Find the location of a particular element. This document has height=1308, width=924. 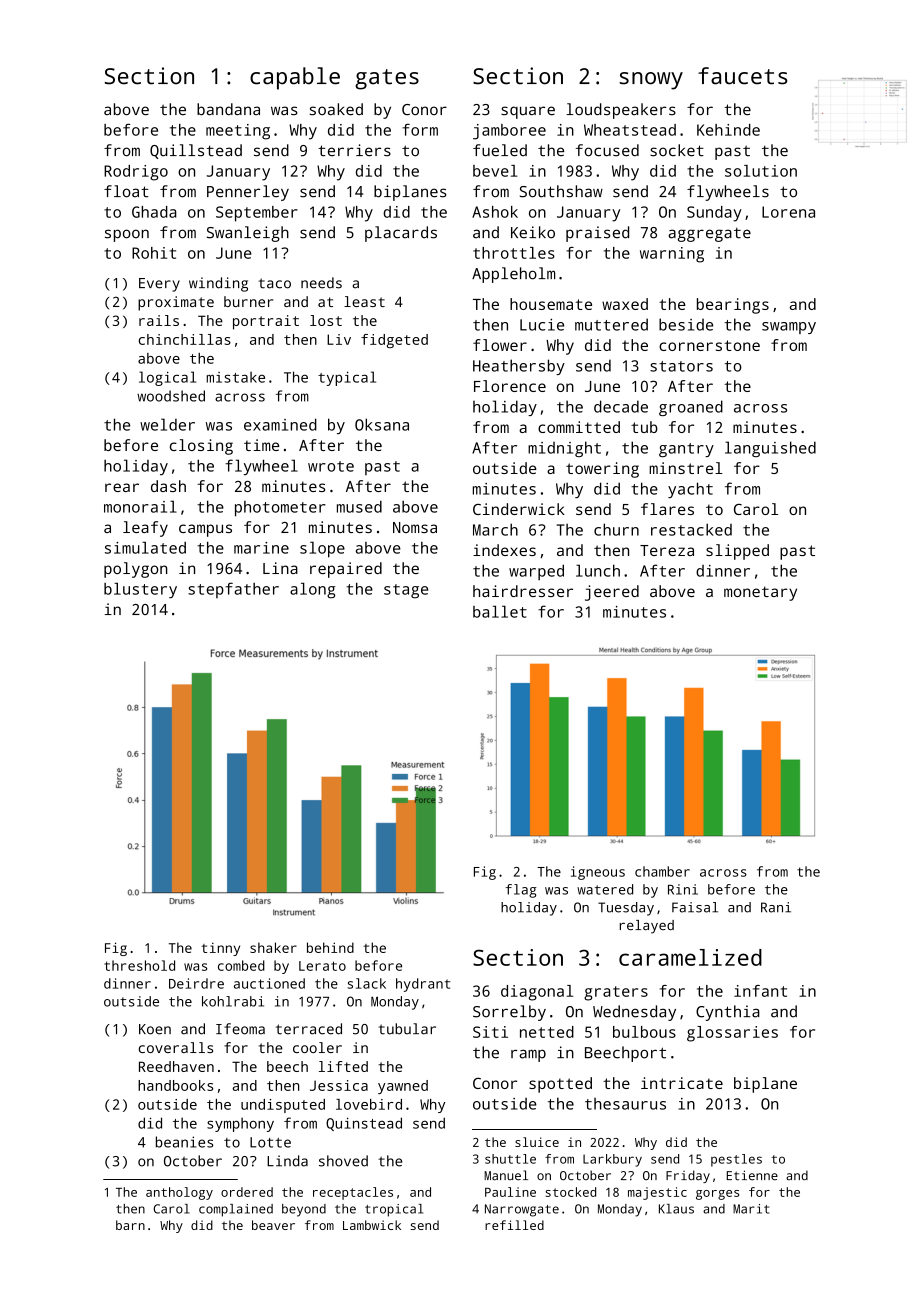

tinny is located at coordinates (220, 949).
